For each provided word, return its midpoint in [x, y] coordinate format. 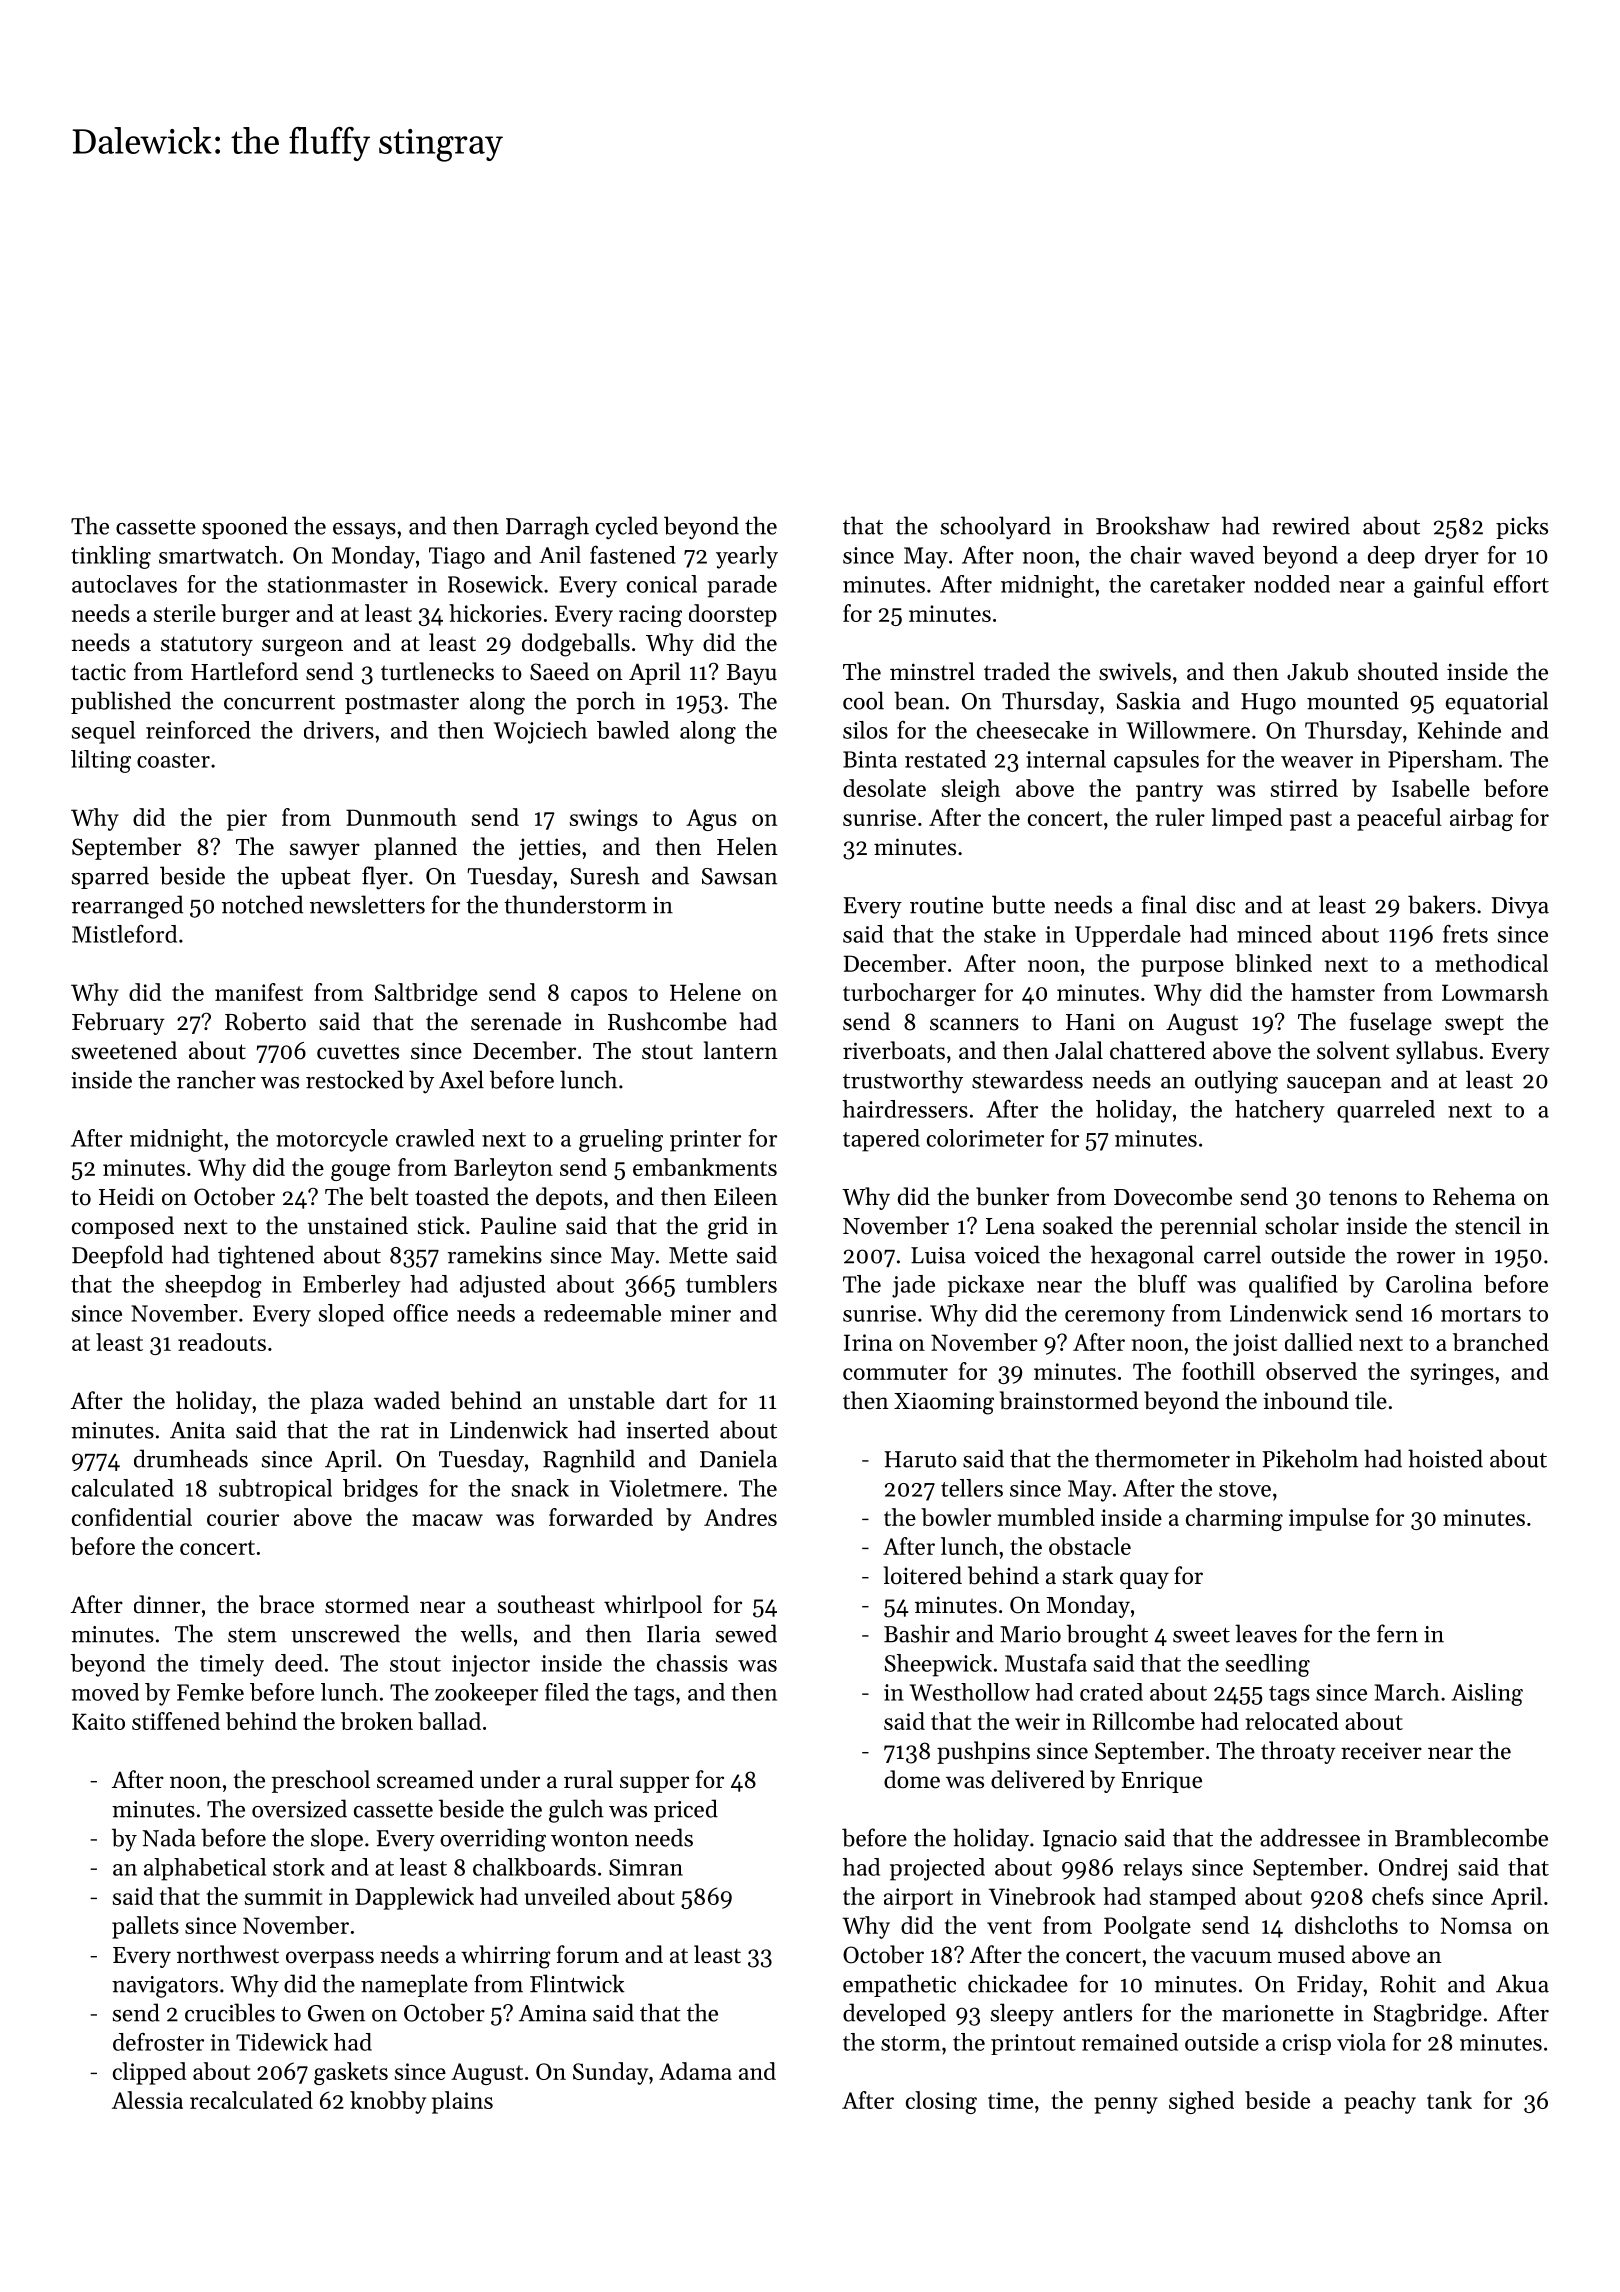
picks [1522, 527]
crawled [435, 1138]
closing [941, 2102]
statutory [207, 646]
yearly [747, 557]
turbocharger [909, 994]
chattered [1158, 1050]
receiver [1381, 1751]
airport [918, 1899]
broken [377, 1721]
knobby [388, 2102]
